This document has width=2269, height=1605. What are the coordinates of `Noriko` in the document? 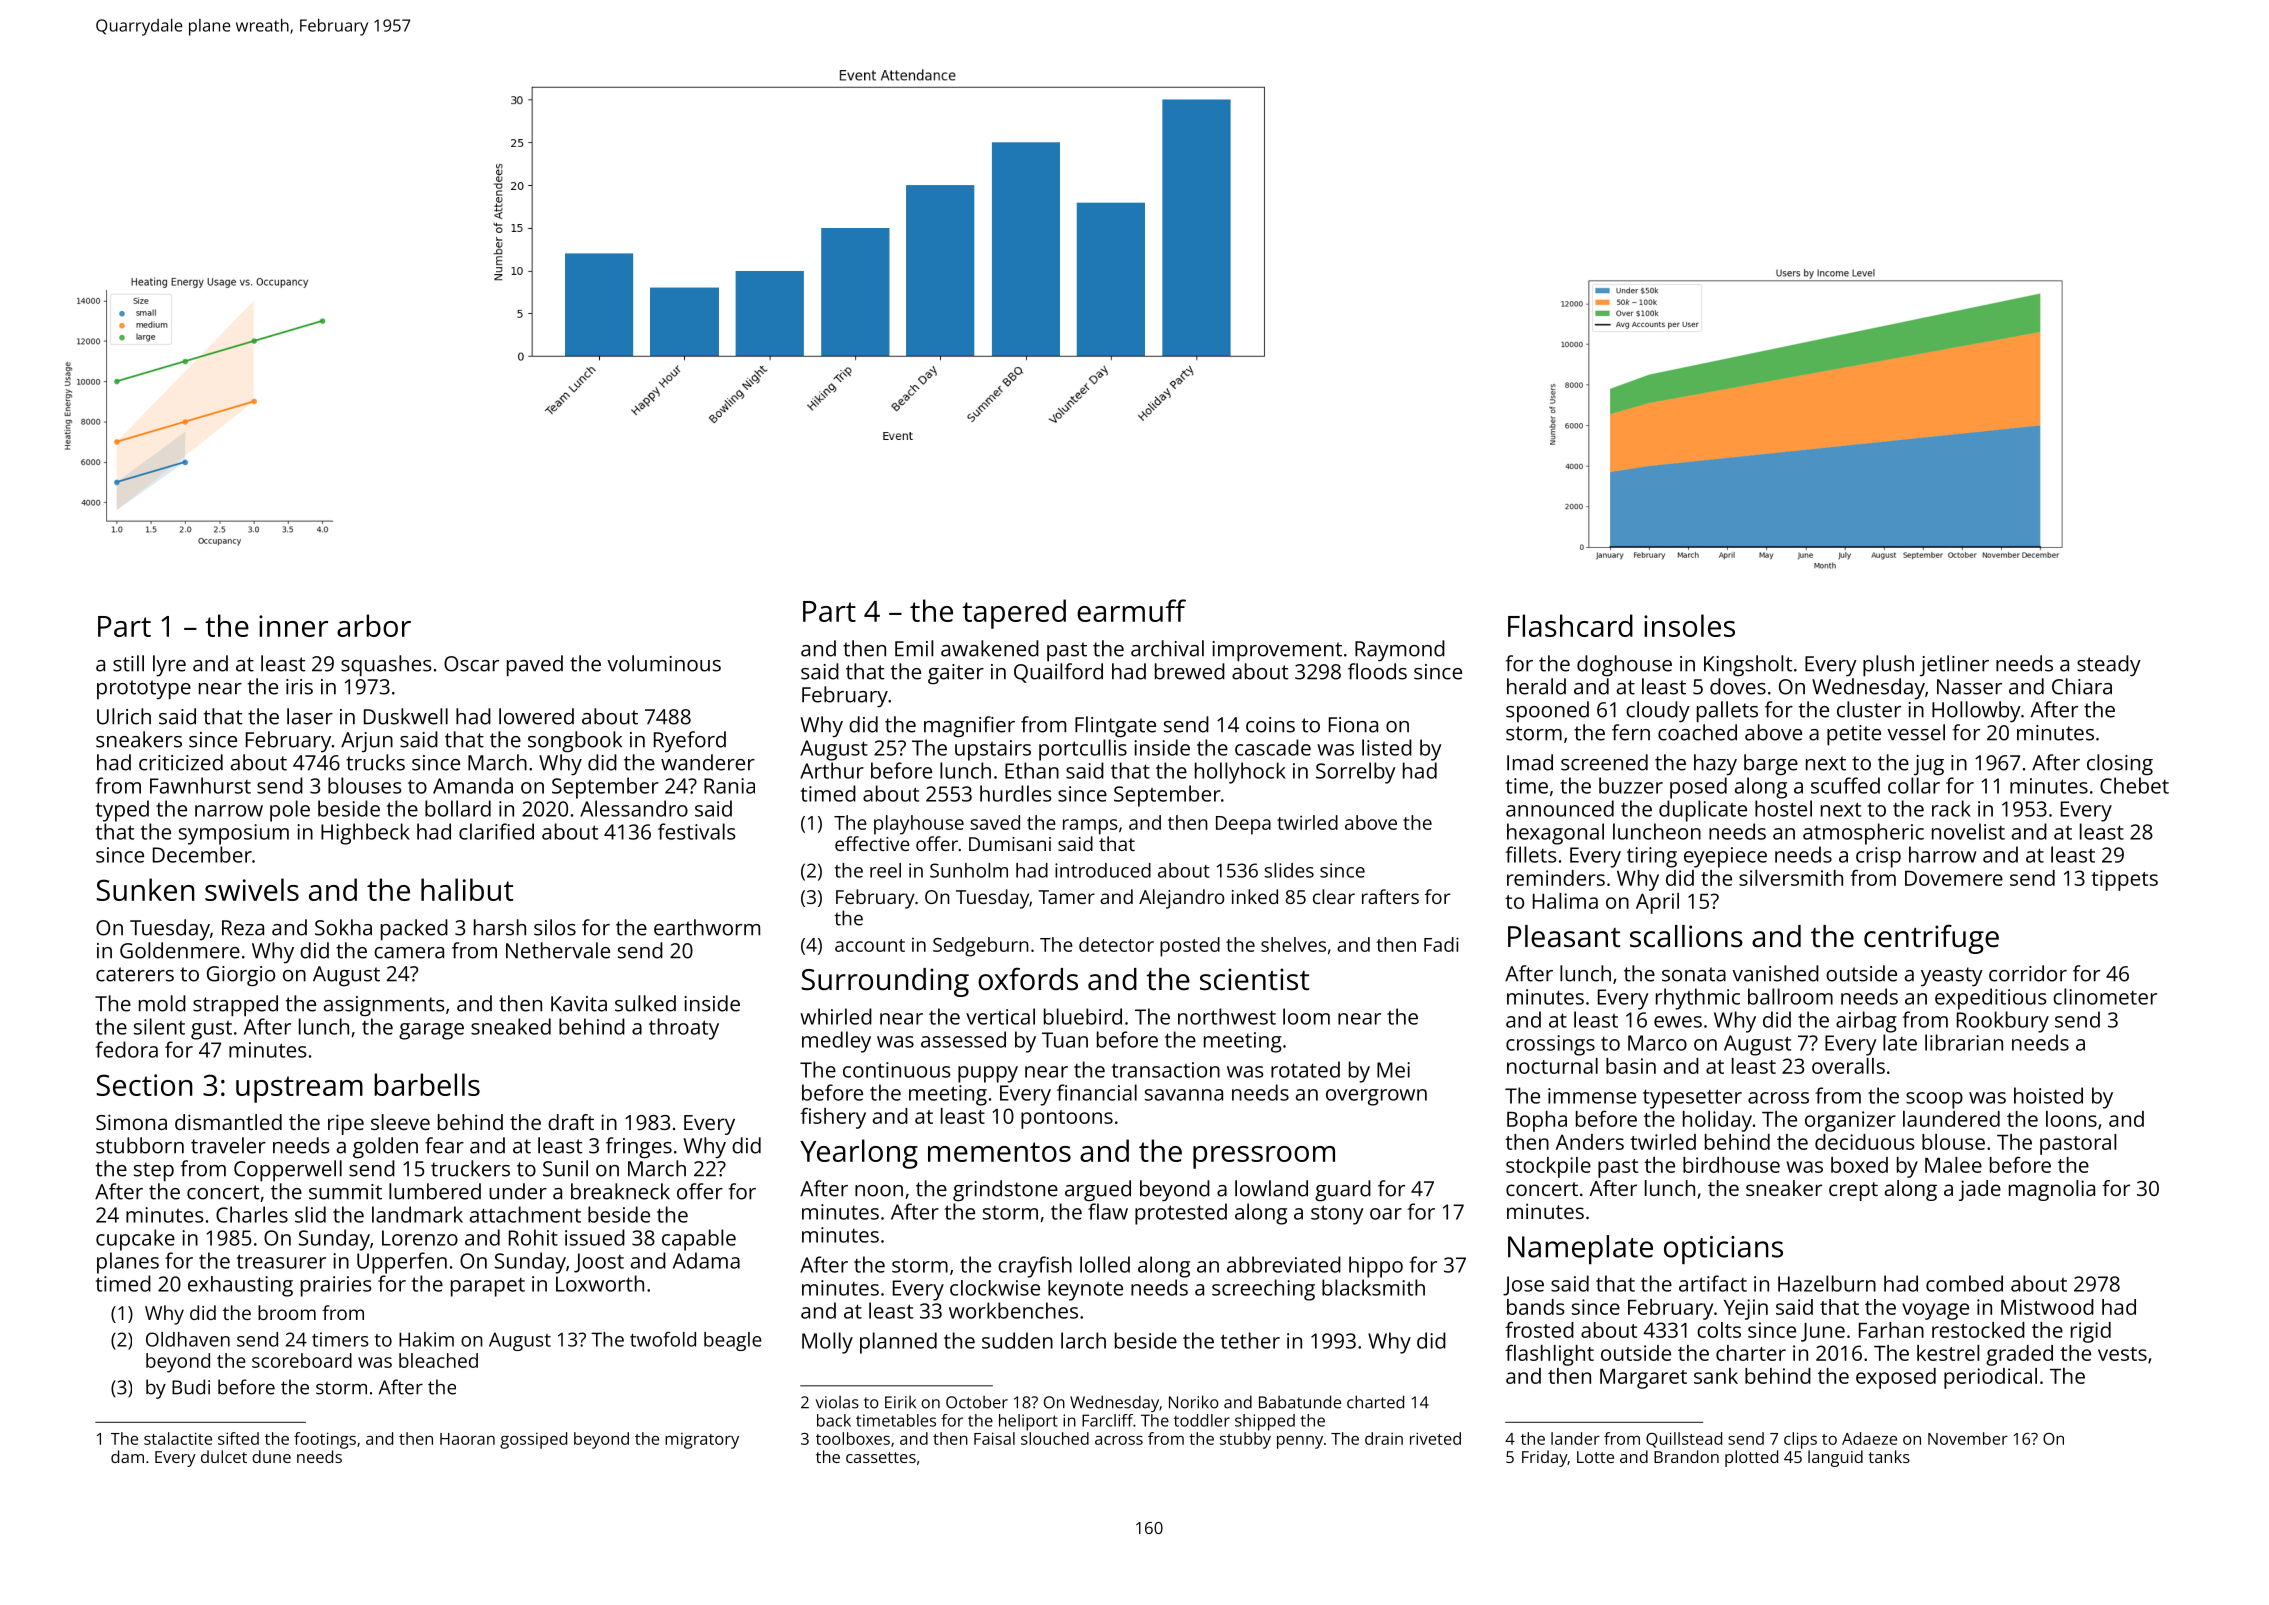 It's located at (1194, 1402).
